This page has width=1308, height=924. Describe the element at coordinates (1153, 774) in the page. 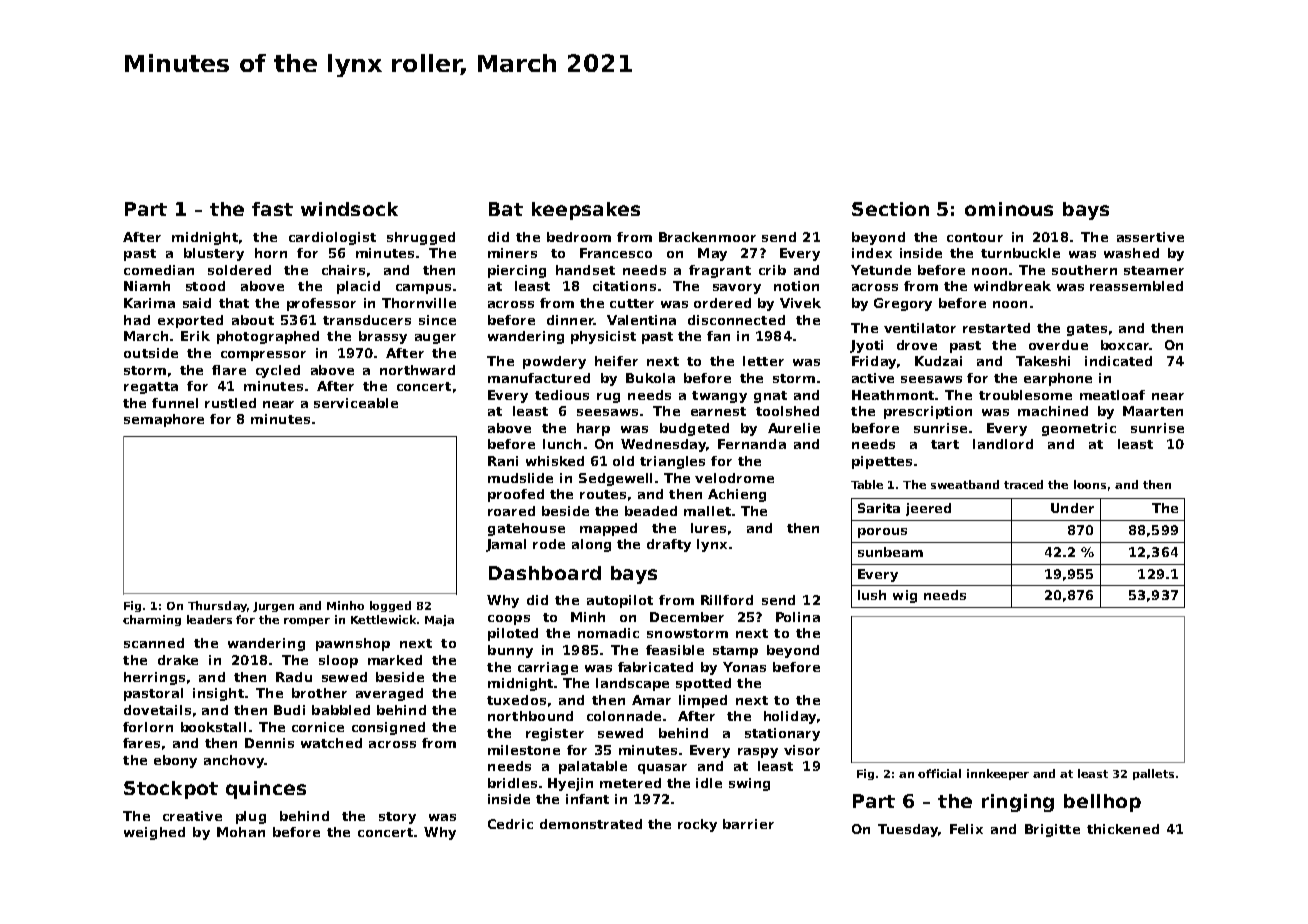

I see `pallets` at that location.
